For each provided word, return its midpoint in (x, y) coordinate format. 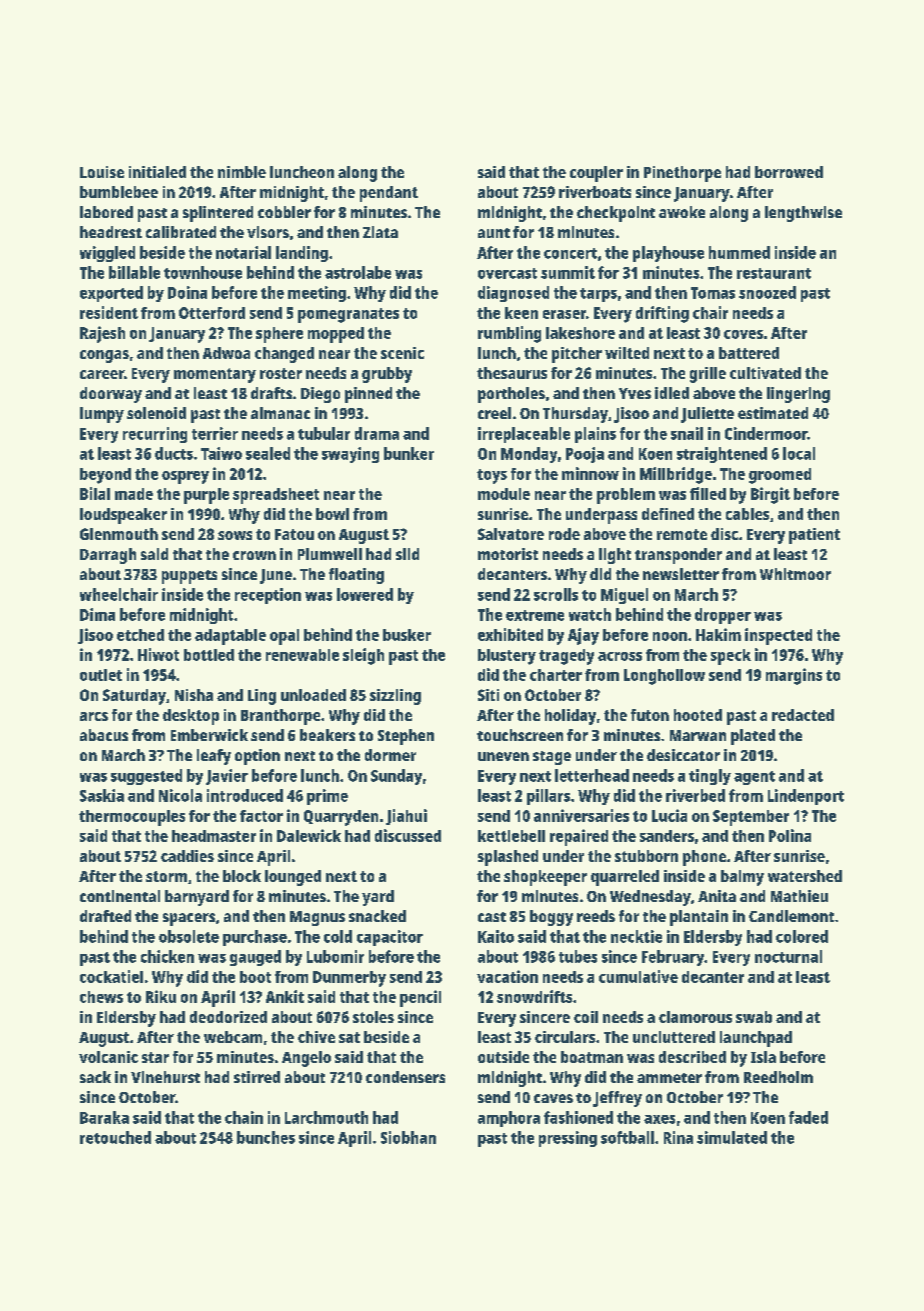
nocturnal (788, 956)
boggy (551, 918)
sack (95, 1077)
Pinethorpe (682, 174)
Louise (102, 172)
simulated (732, 1137)
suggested (146, 777)
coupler (596, 174)
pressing (568, 1139)
